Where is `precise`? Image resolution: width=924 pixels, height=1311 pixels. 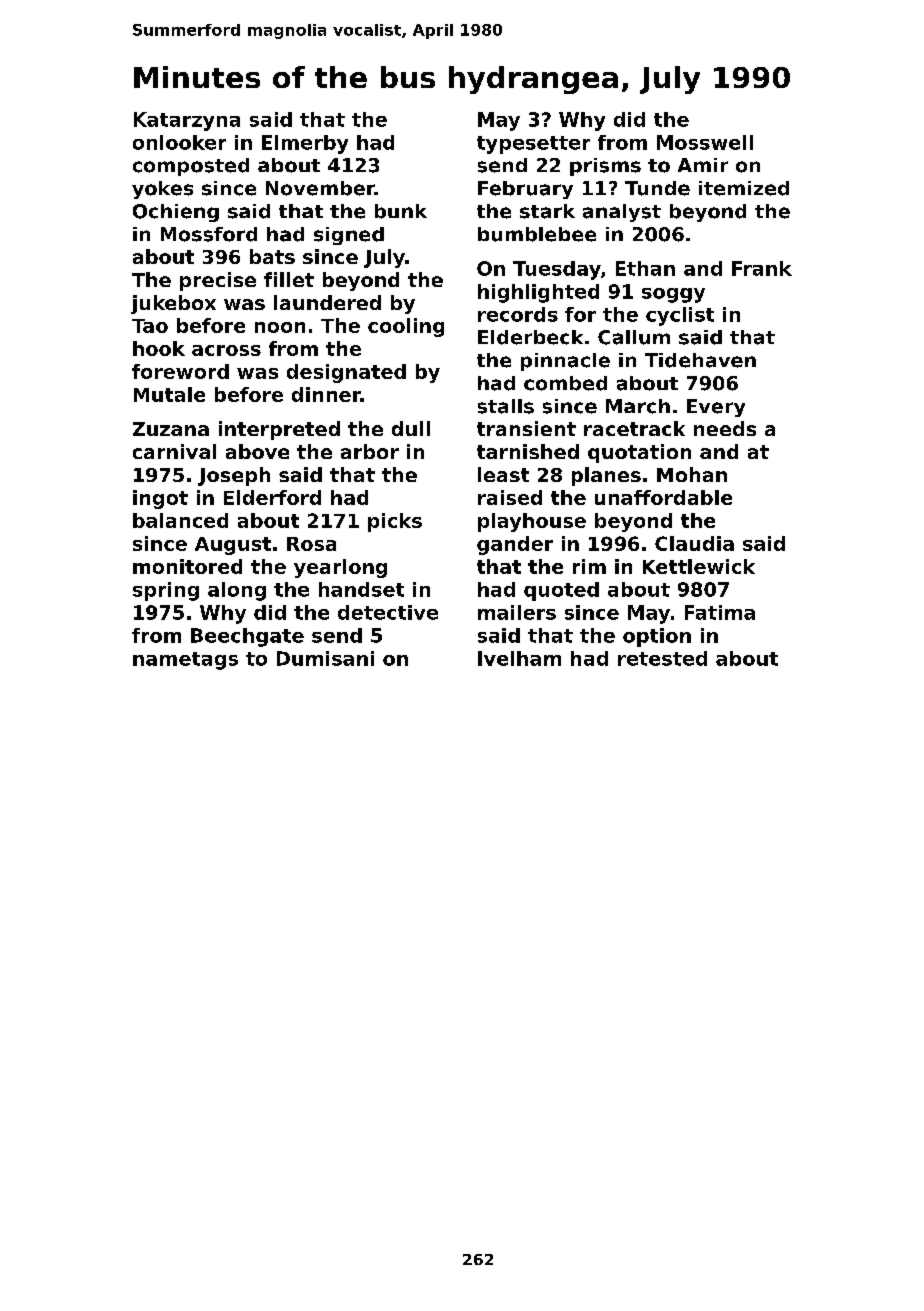
precise is located at coordinates (218, 281).
